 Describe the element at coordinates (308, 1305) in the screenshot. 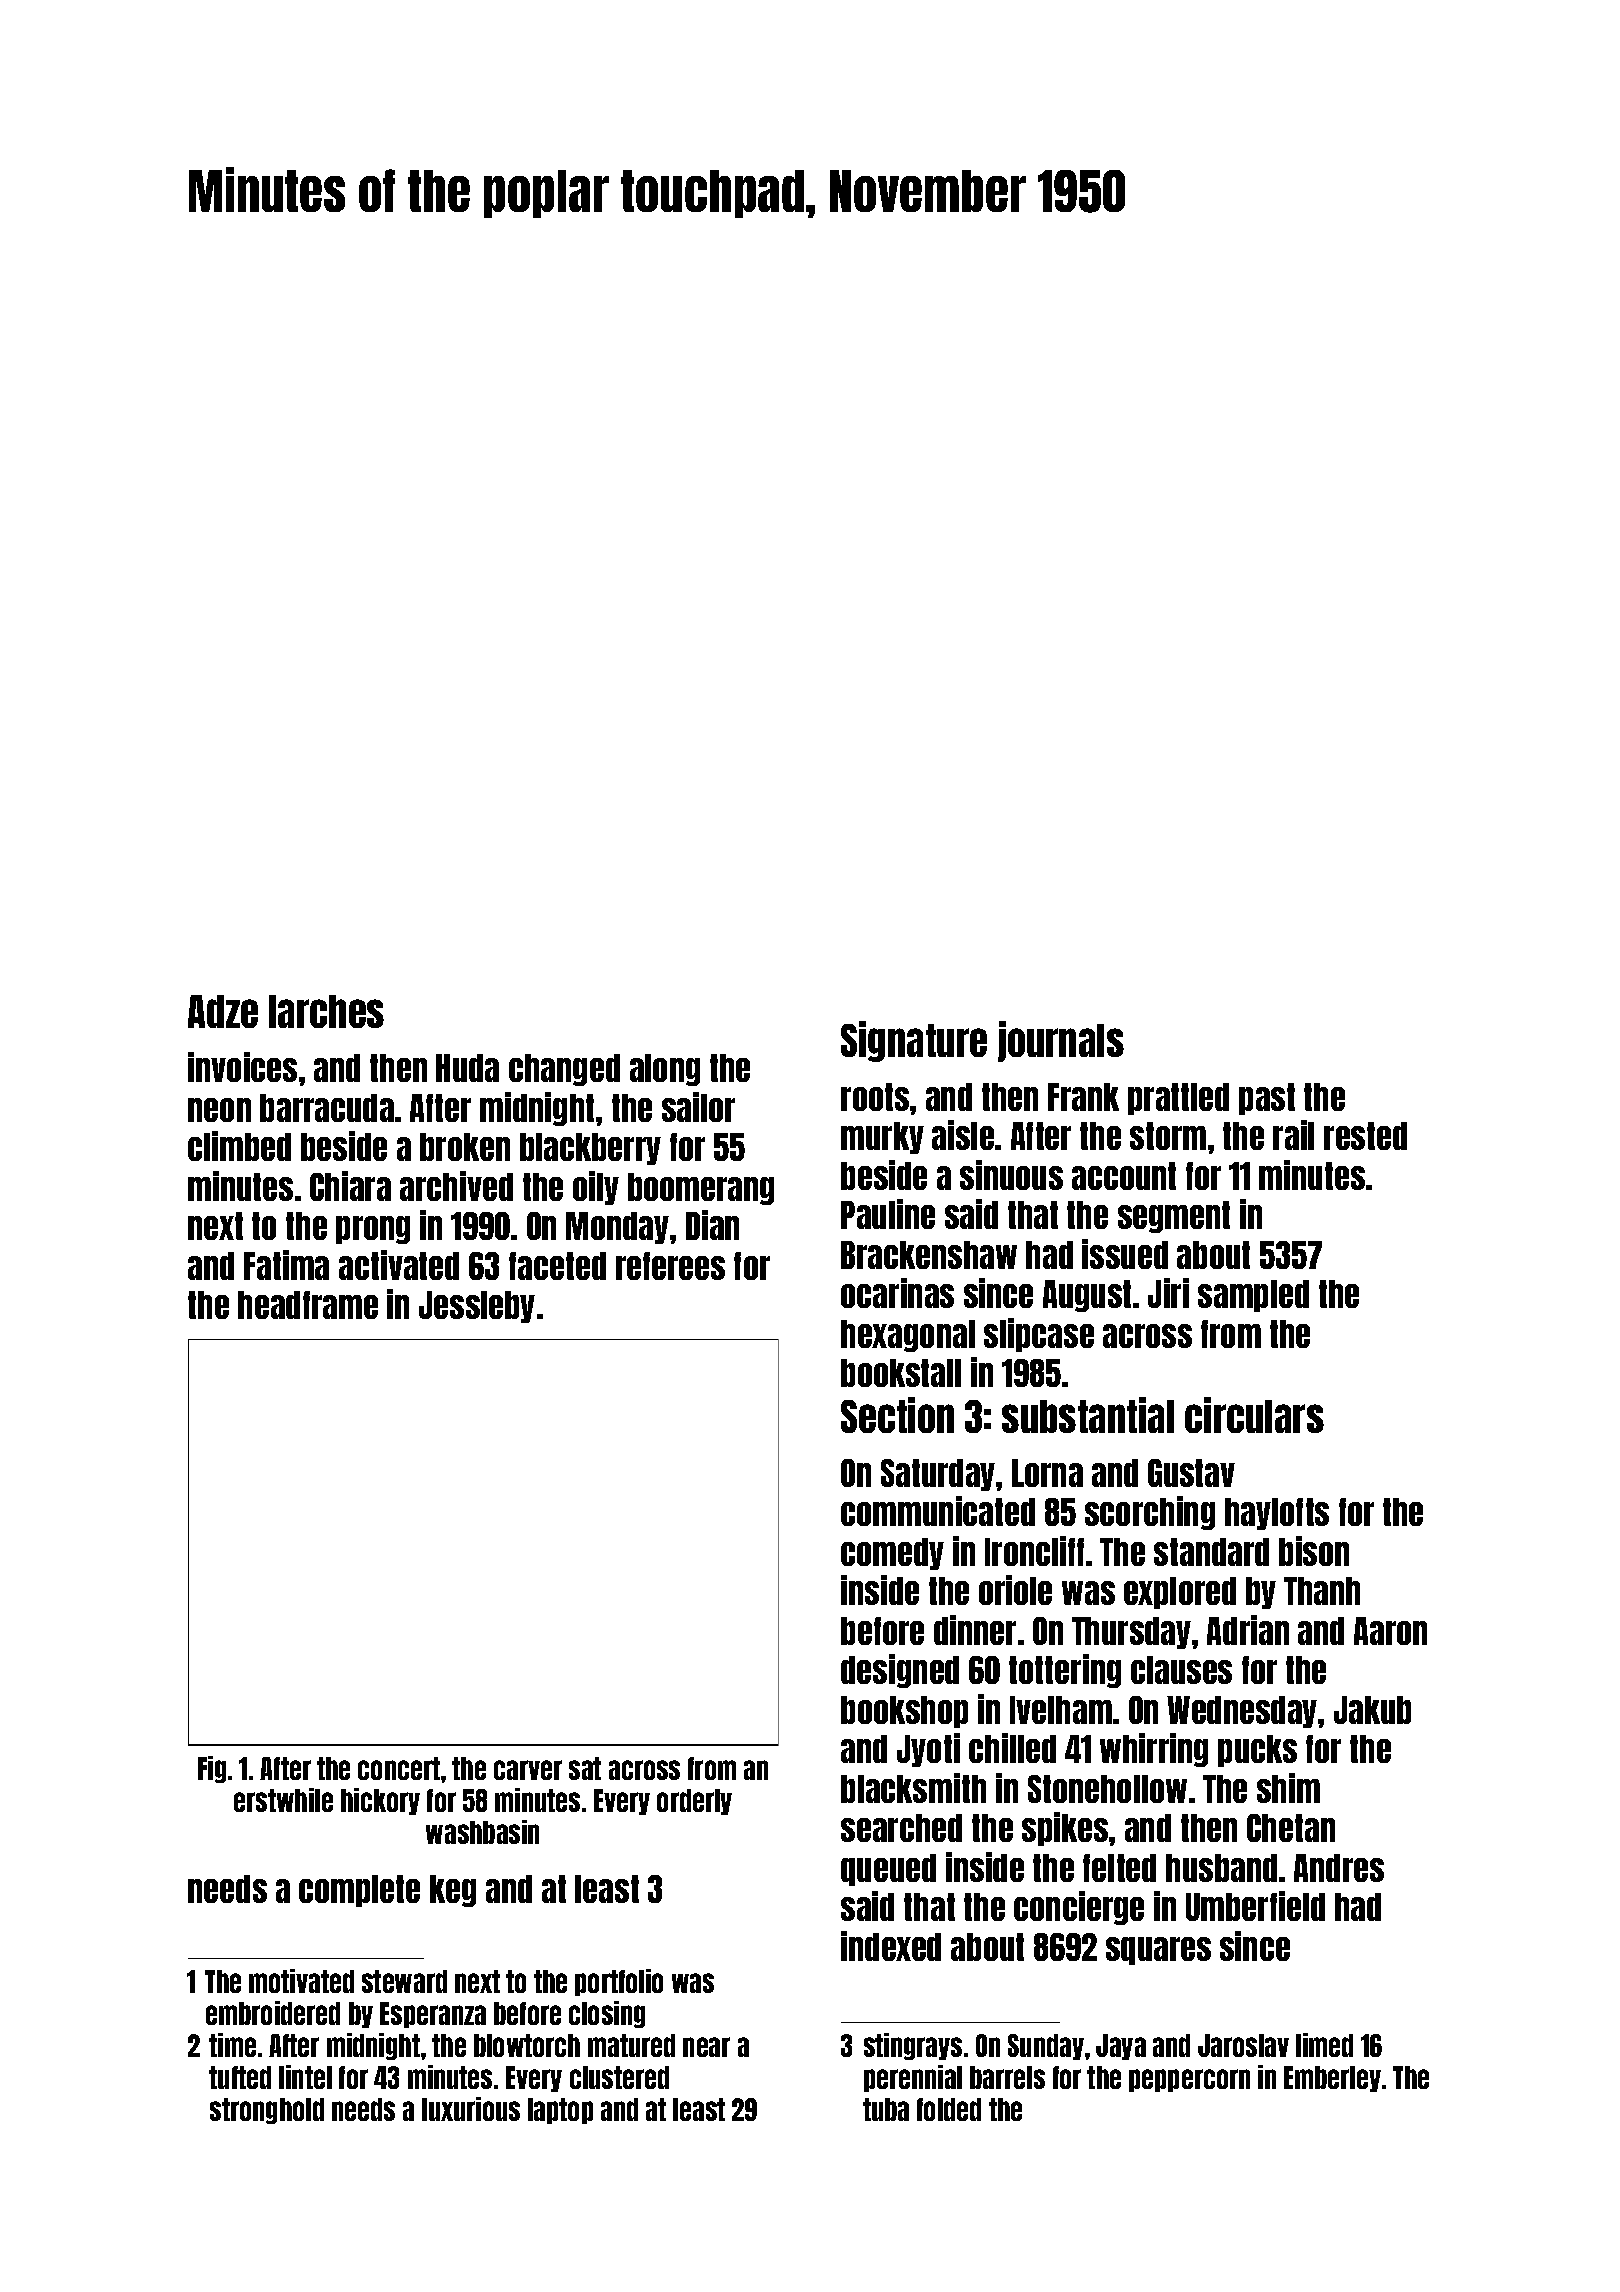

I see `headframe` at that location.
